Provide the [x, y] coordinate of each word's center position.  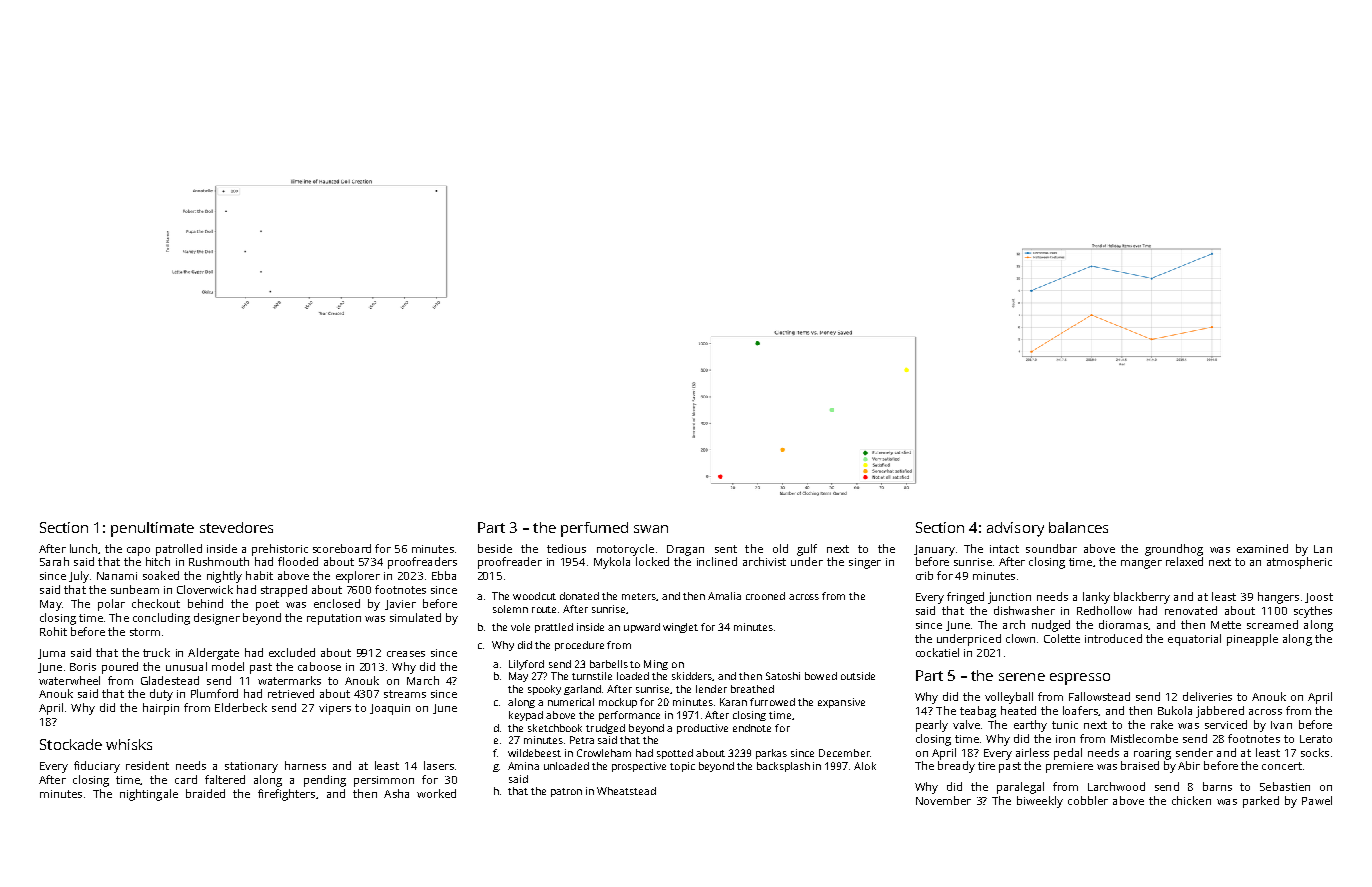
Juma [51, 654]
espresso [1080, 679]
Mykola [612, 563]
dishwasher [1024, 610]
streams [405, 694]
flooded [298, 561]
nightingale [149, 795]
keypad [526, 716]
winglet [680, 628]
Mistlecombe [1144, 738]
